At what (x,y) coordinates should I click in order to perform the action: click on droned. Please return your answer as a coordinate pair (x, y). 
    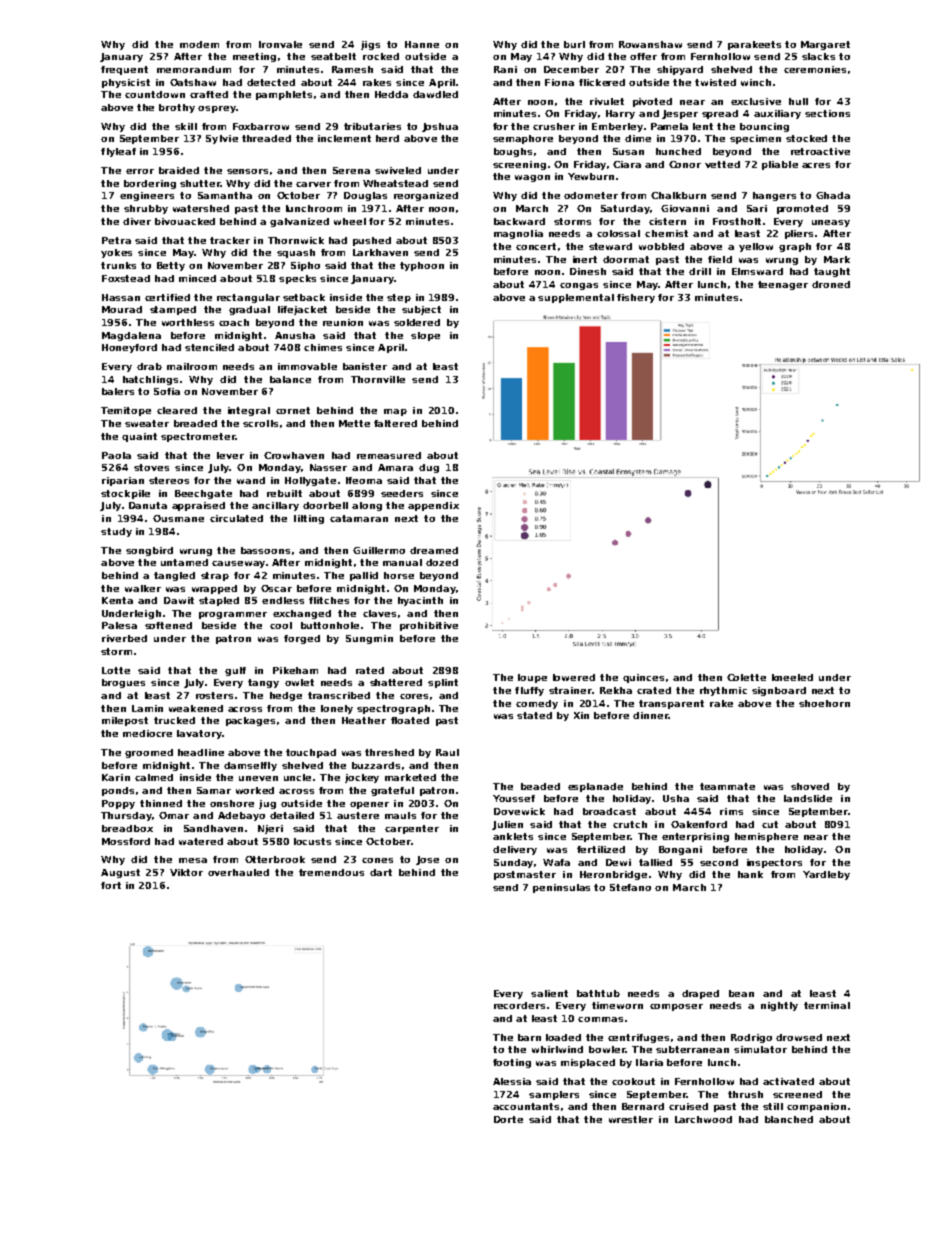
    Looking at the image, I should click on (831, 284).
